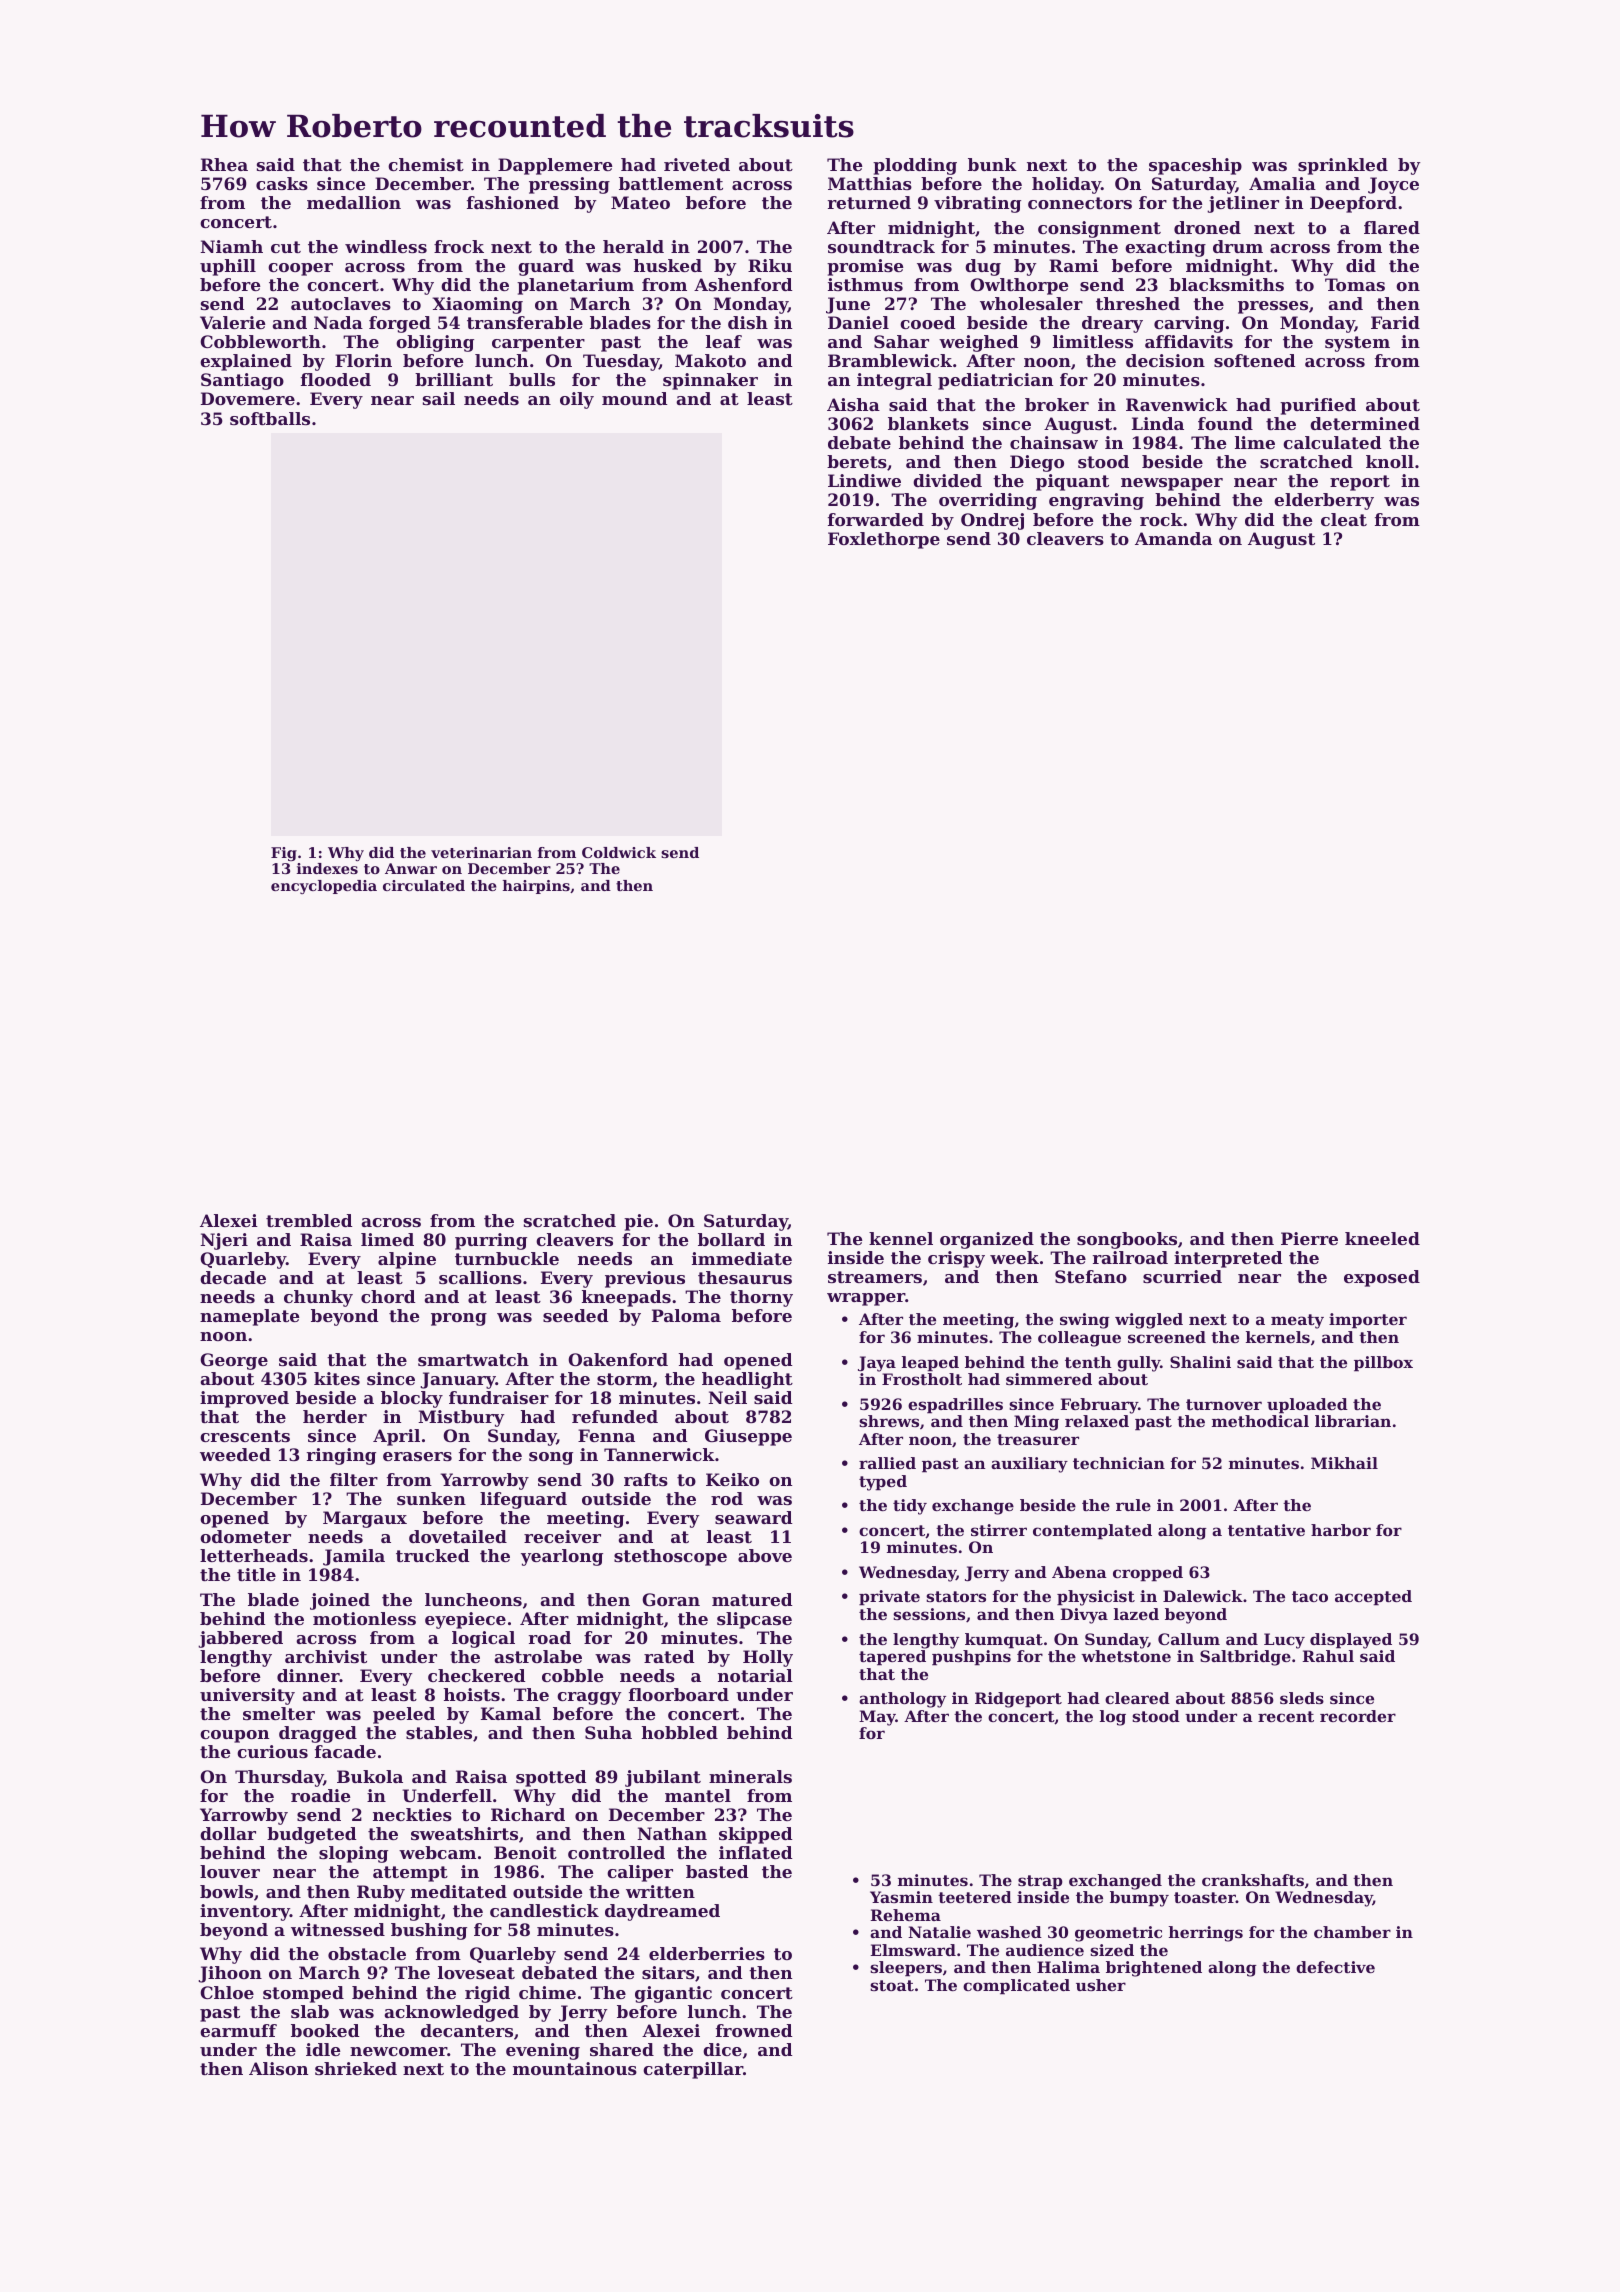  Describe the element at coordinates (905, 1915) in the screenshot. I see `Rehema` at that location.
